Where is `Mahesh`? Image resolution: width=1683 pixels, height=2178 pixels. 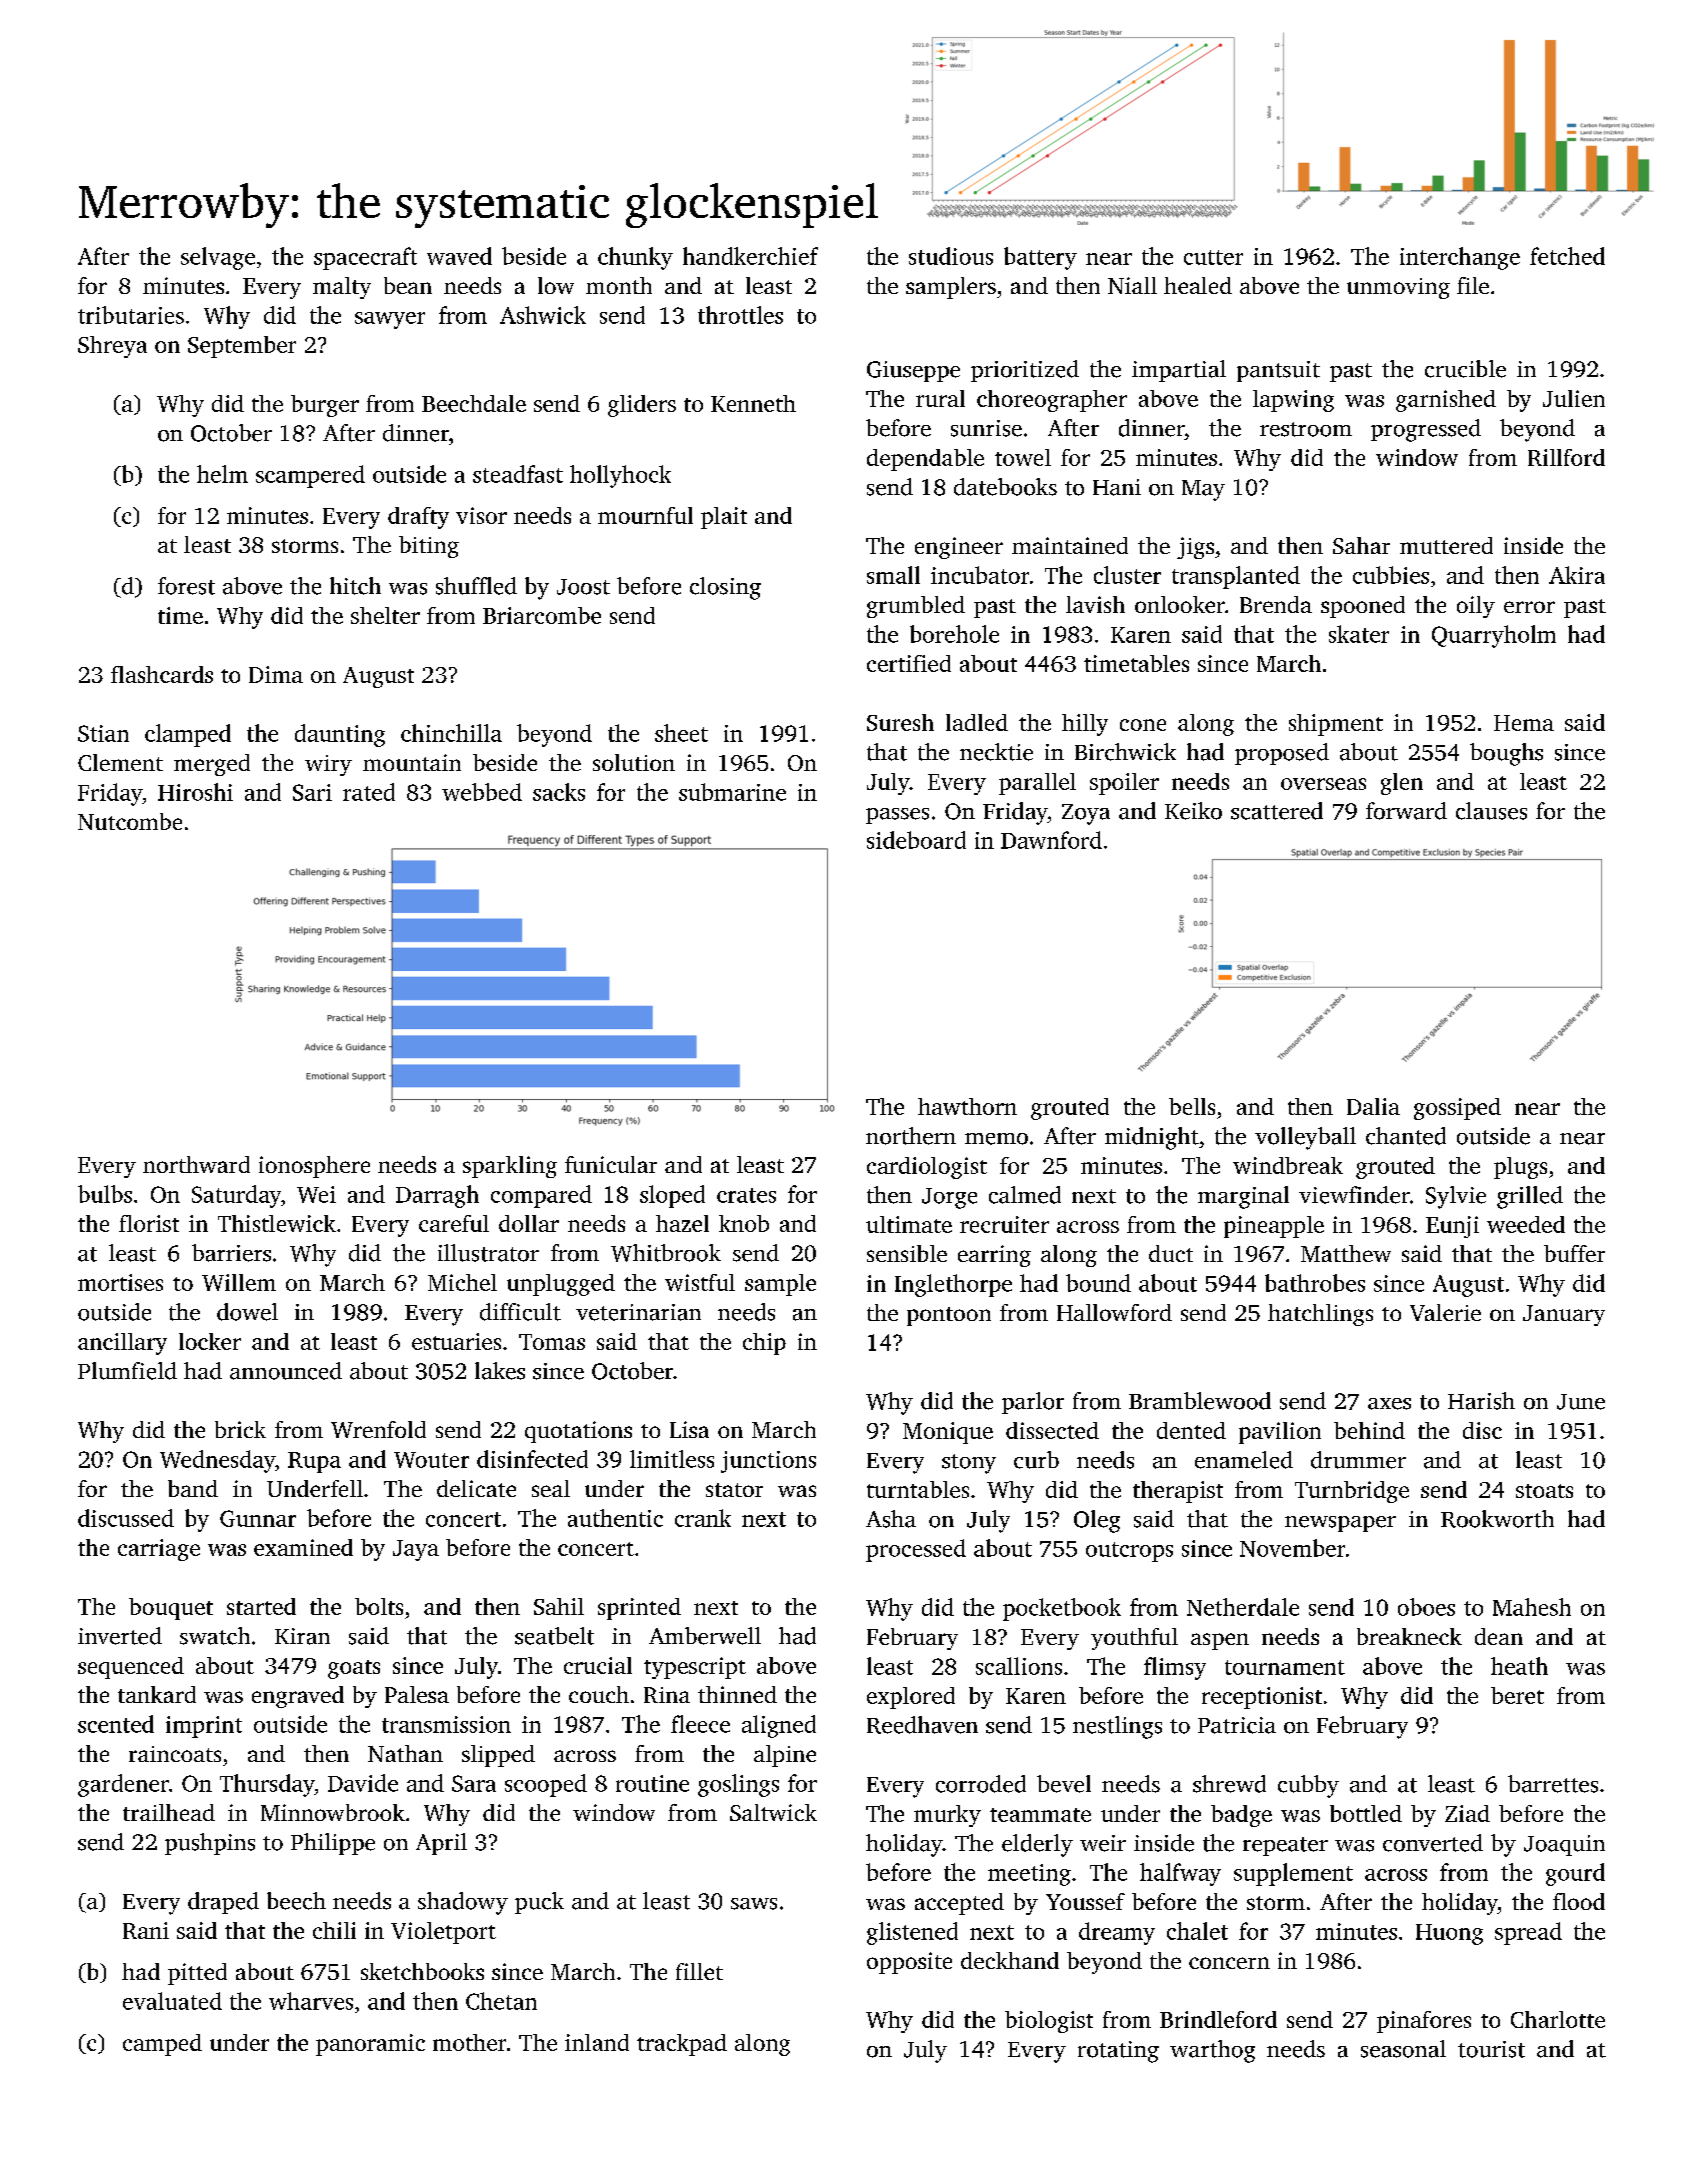
Mahesh is located at coordinates (1532, 1607).
